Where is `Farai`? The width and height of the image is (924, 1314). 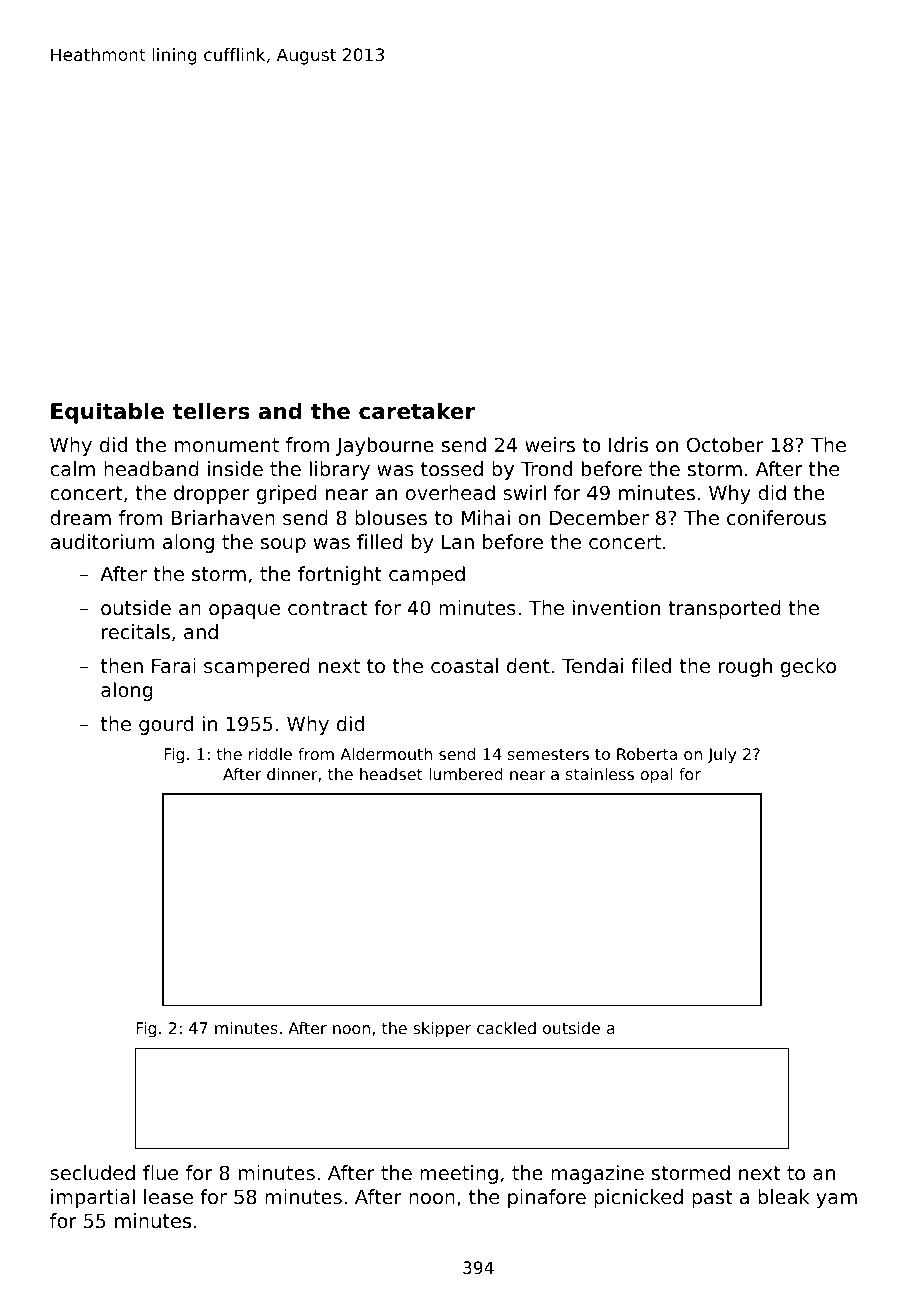 Farai is located at coordinates (174, 665).
